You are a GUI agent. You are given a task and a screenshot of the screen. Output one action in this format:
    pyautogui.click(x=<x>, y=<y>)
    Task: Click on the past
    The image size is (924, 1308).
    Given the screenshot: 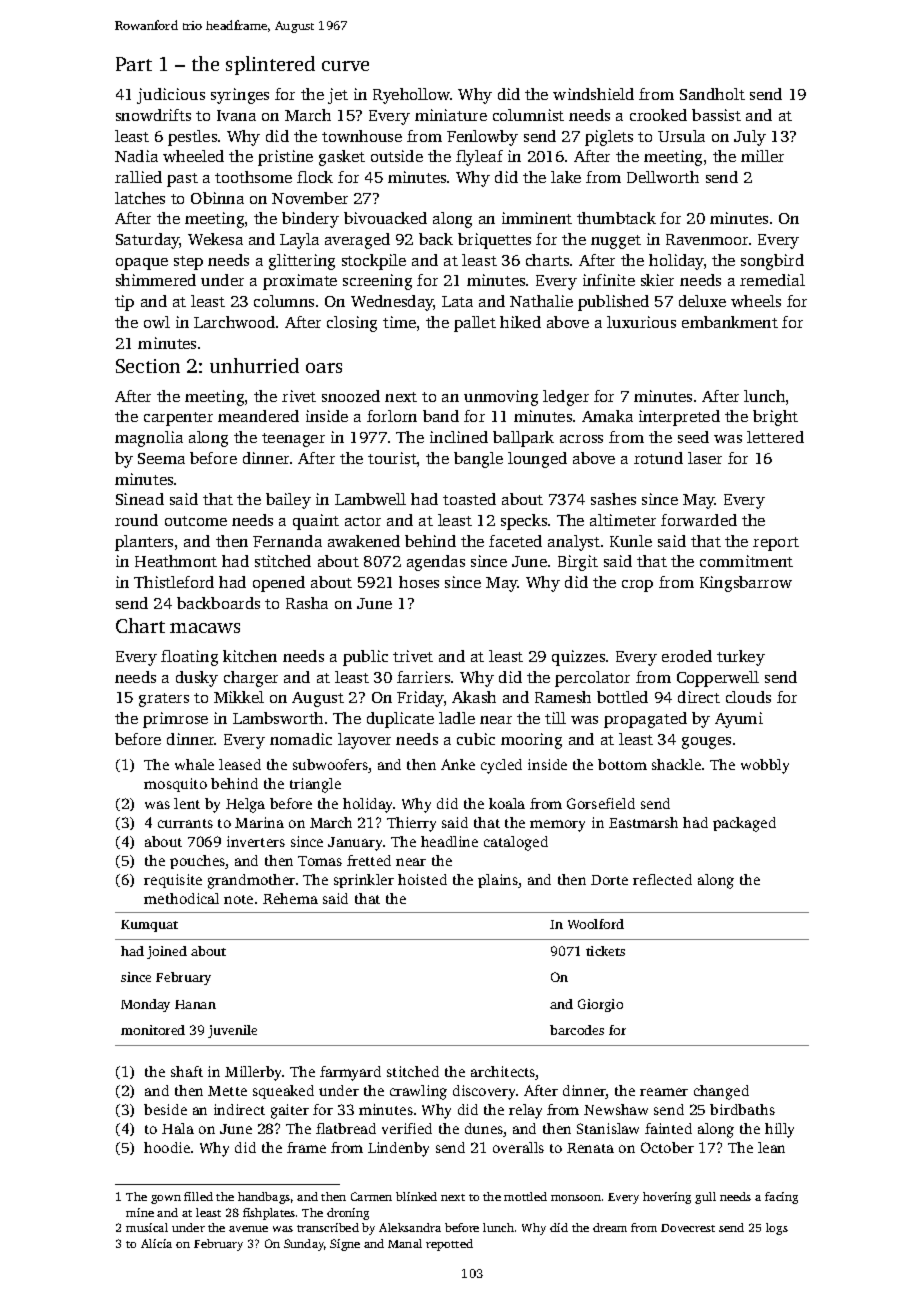 What is the action you would take?
    pyautogui.click(x=182, y=180)
